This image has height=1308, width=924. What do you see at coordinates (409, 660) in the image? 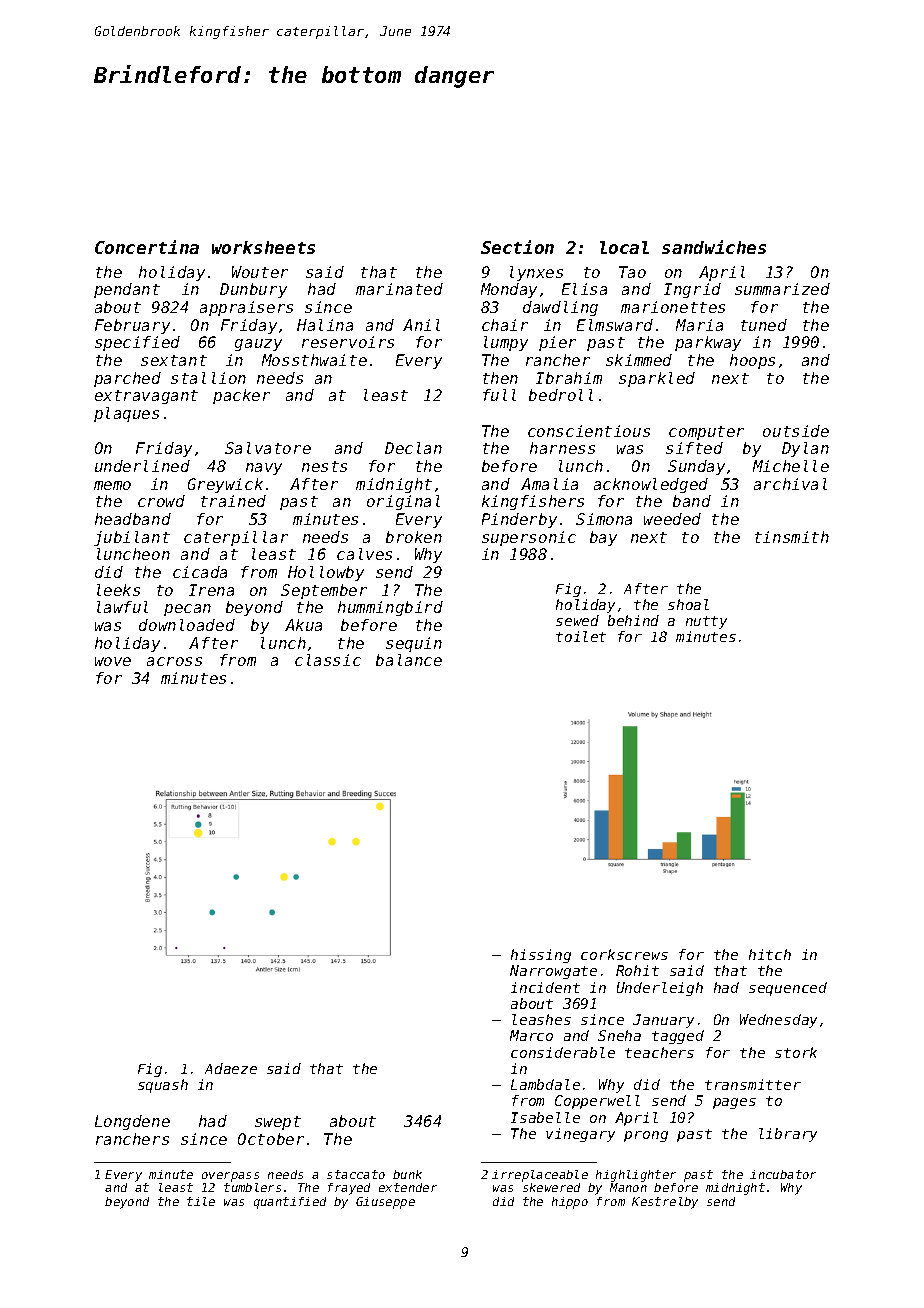
I see `balance` at bounding box center [409, 660].
